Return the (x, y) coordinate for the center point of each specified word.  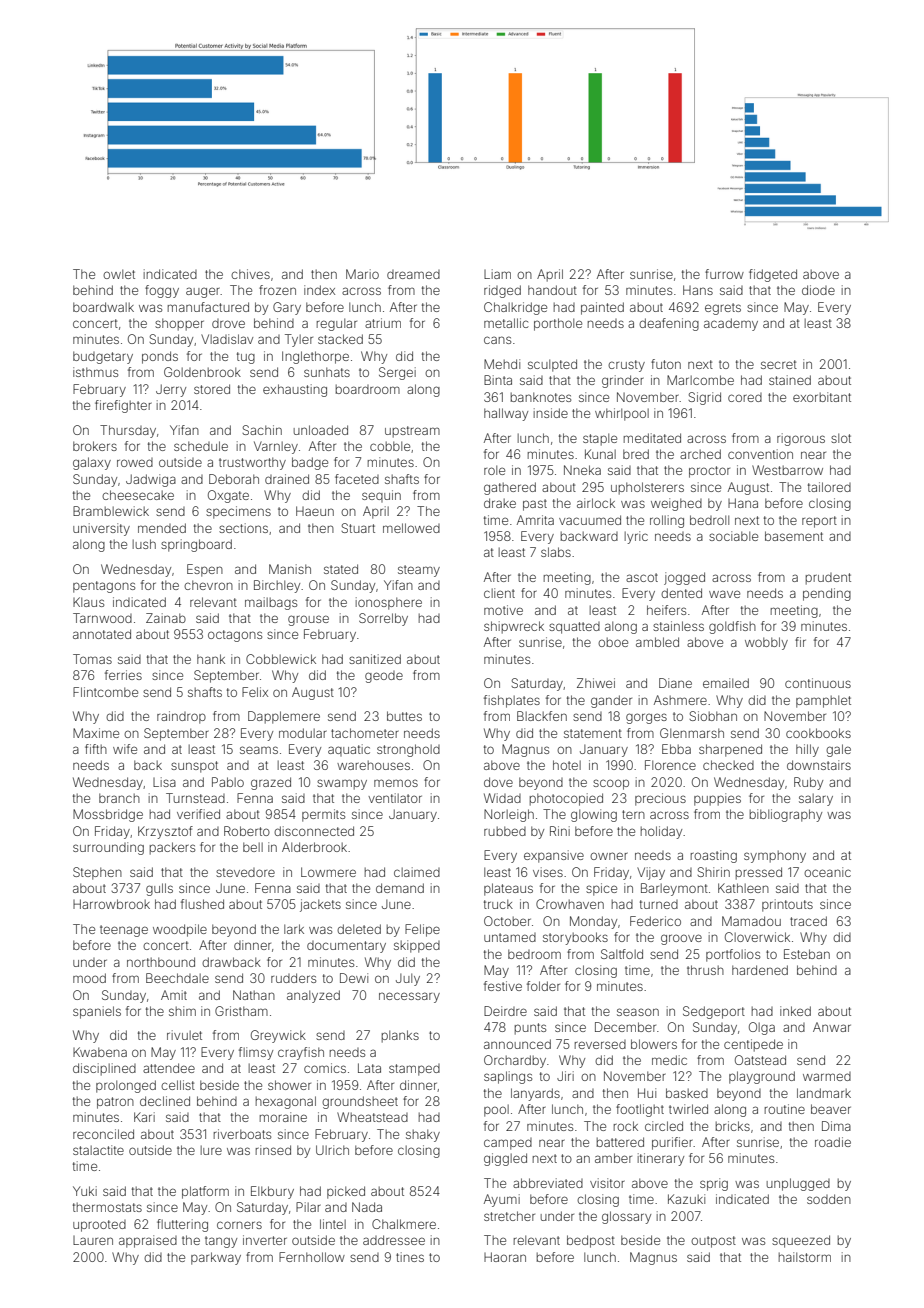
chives (250, 274)
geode (384, 677)
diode (818, 290)
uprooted (99, 1226)
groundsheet (360, 1102)
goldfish (732, 627)
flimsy (256, 1053)
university (101, 529)
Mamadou (751, 921)
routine (785, 1109)
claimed (417, 872)
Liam (497, 274)
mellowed (411, 528)
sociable (733, 536)
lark (294, 929)
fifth (96, 749)
